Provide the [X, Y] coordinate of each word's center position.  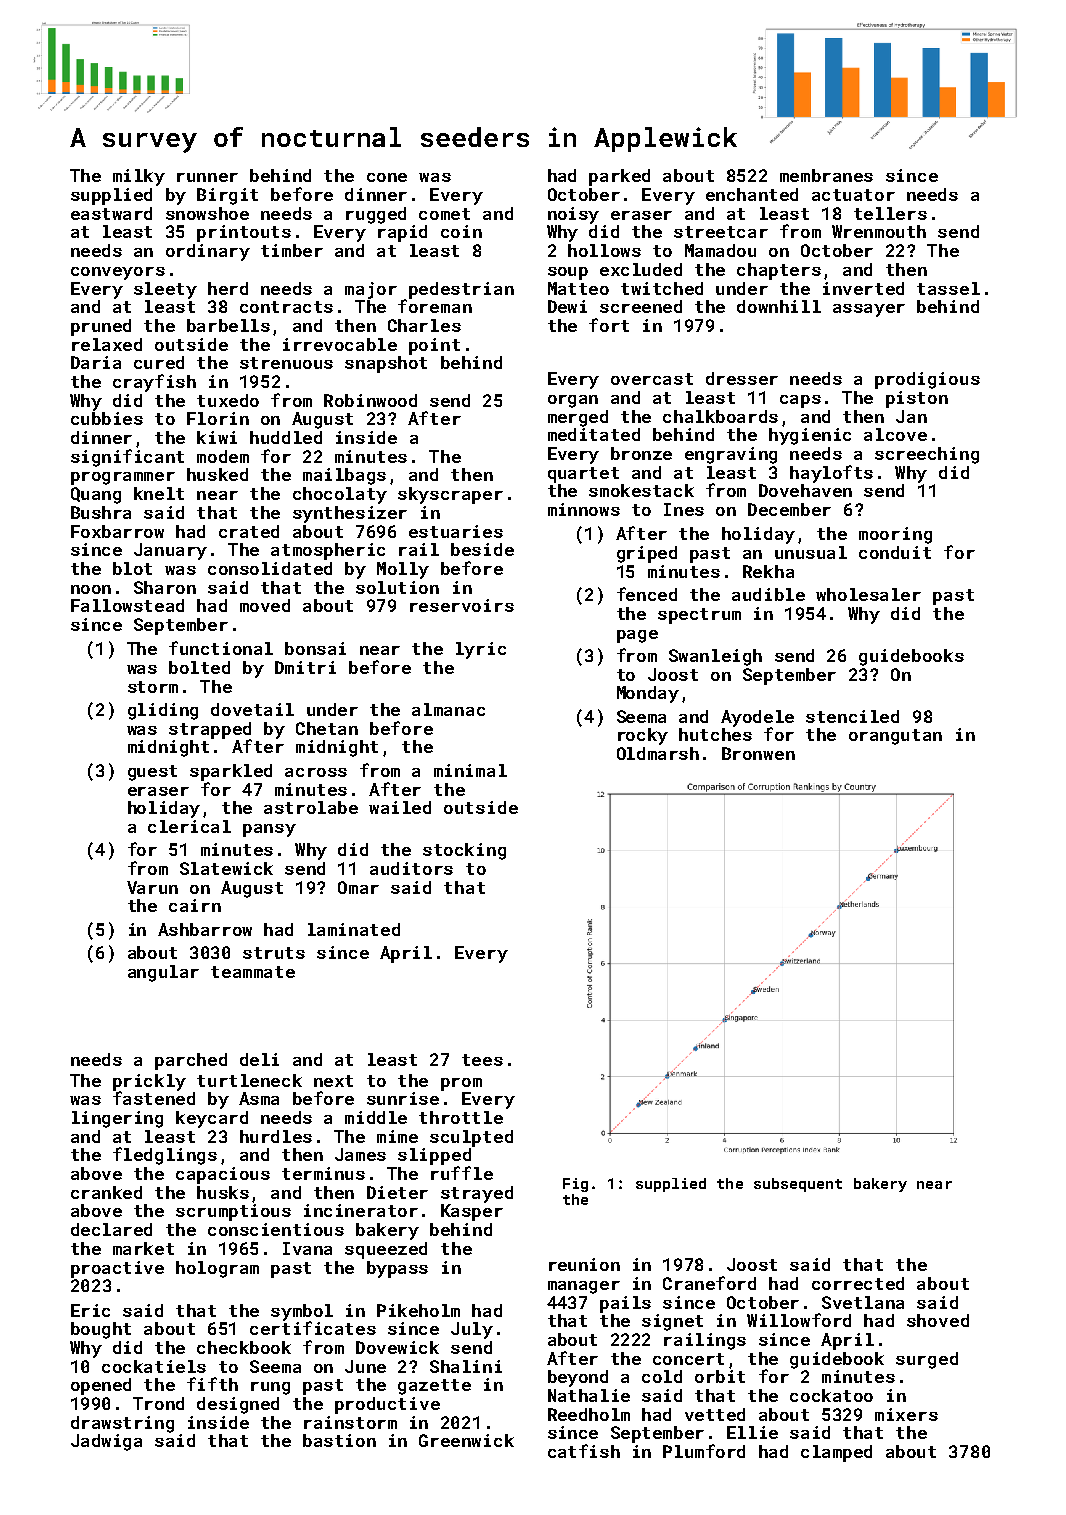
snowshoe [207, 213]
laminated [354, 929]
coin [461, 231]
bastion [339, 1440]
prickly [149, 1082]
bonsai [315, 648]
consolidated [270, 568]
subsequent [798, 1185]
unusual [811, 552]
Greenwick [466, 1440]
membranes [826, 175]
